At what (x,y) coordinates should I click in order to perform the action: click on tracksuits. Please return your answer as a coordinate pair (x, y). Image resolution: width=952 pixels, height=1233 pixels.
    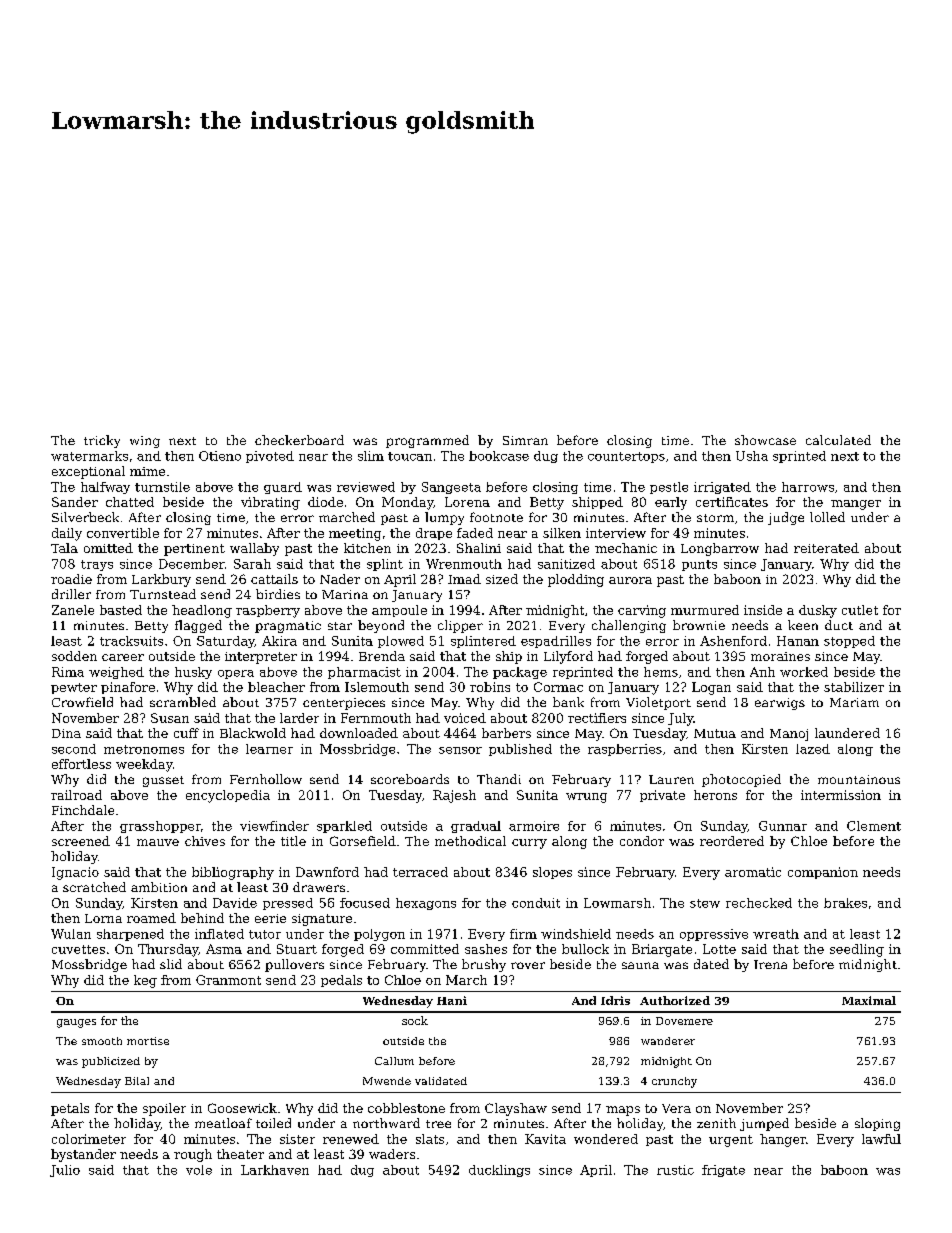
    Looking at the image, I should click on (131, 641).
